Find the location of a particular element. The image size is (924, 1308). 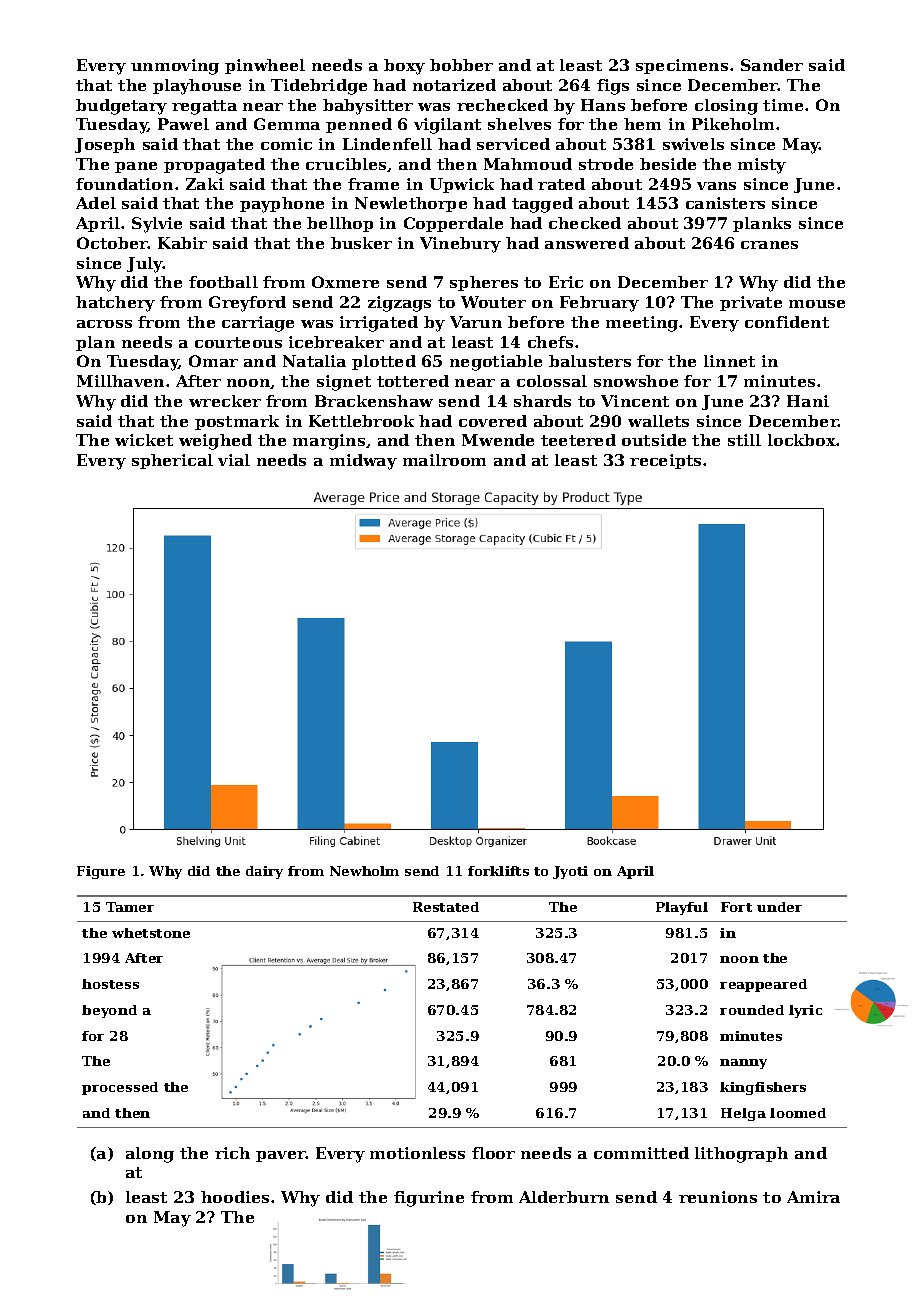

Adel is located at coordinates (96, 203).
